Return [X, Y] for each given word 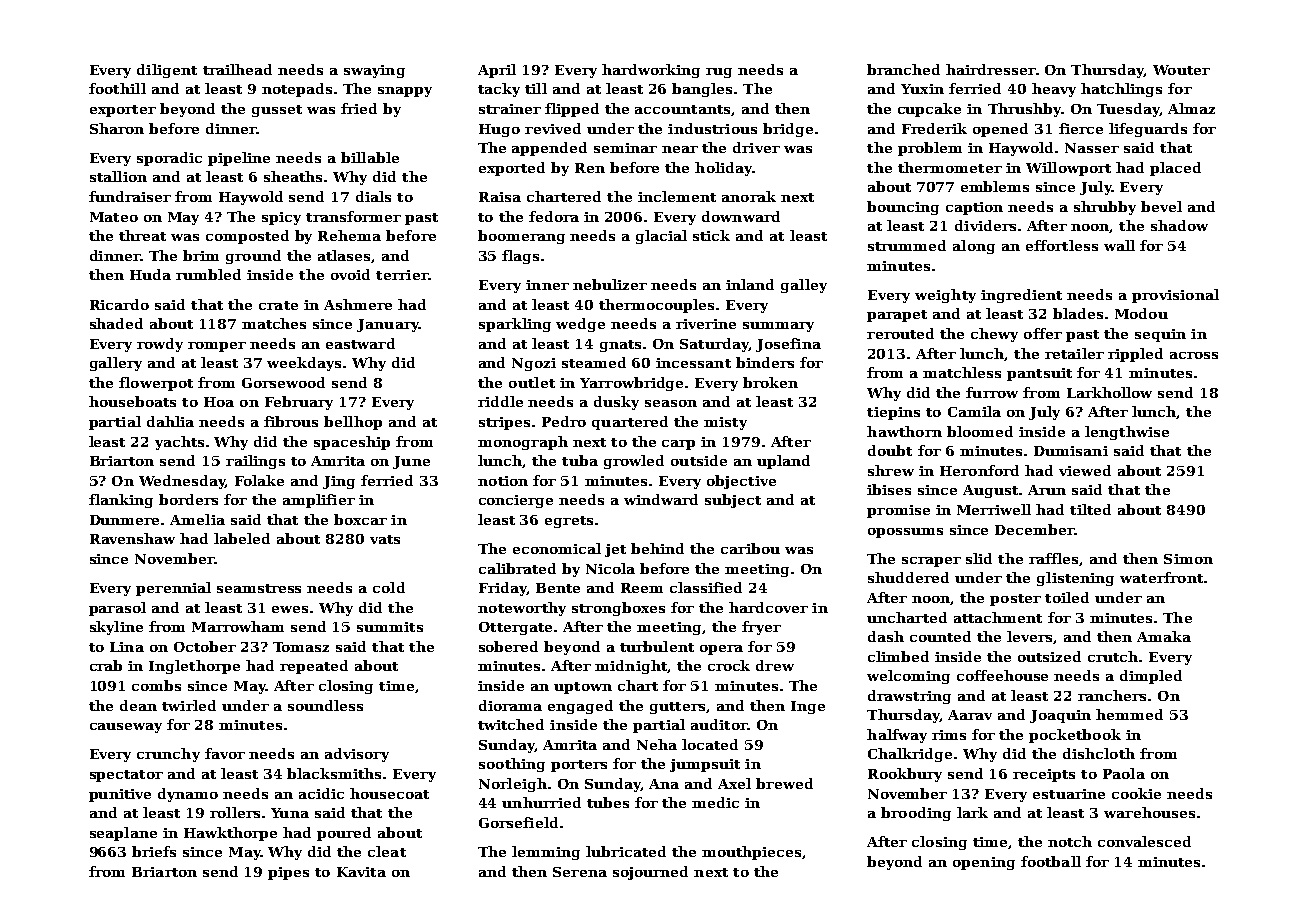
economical [557, 548]
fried [359, 108]
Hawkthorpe [230, 834]
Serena [580, 872]
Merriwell [994, 509]
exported [512, 169]
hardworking [651, 71]
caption [974, 208]
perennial [173, 589]
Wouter [1181, 70]
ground [253, 257]
